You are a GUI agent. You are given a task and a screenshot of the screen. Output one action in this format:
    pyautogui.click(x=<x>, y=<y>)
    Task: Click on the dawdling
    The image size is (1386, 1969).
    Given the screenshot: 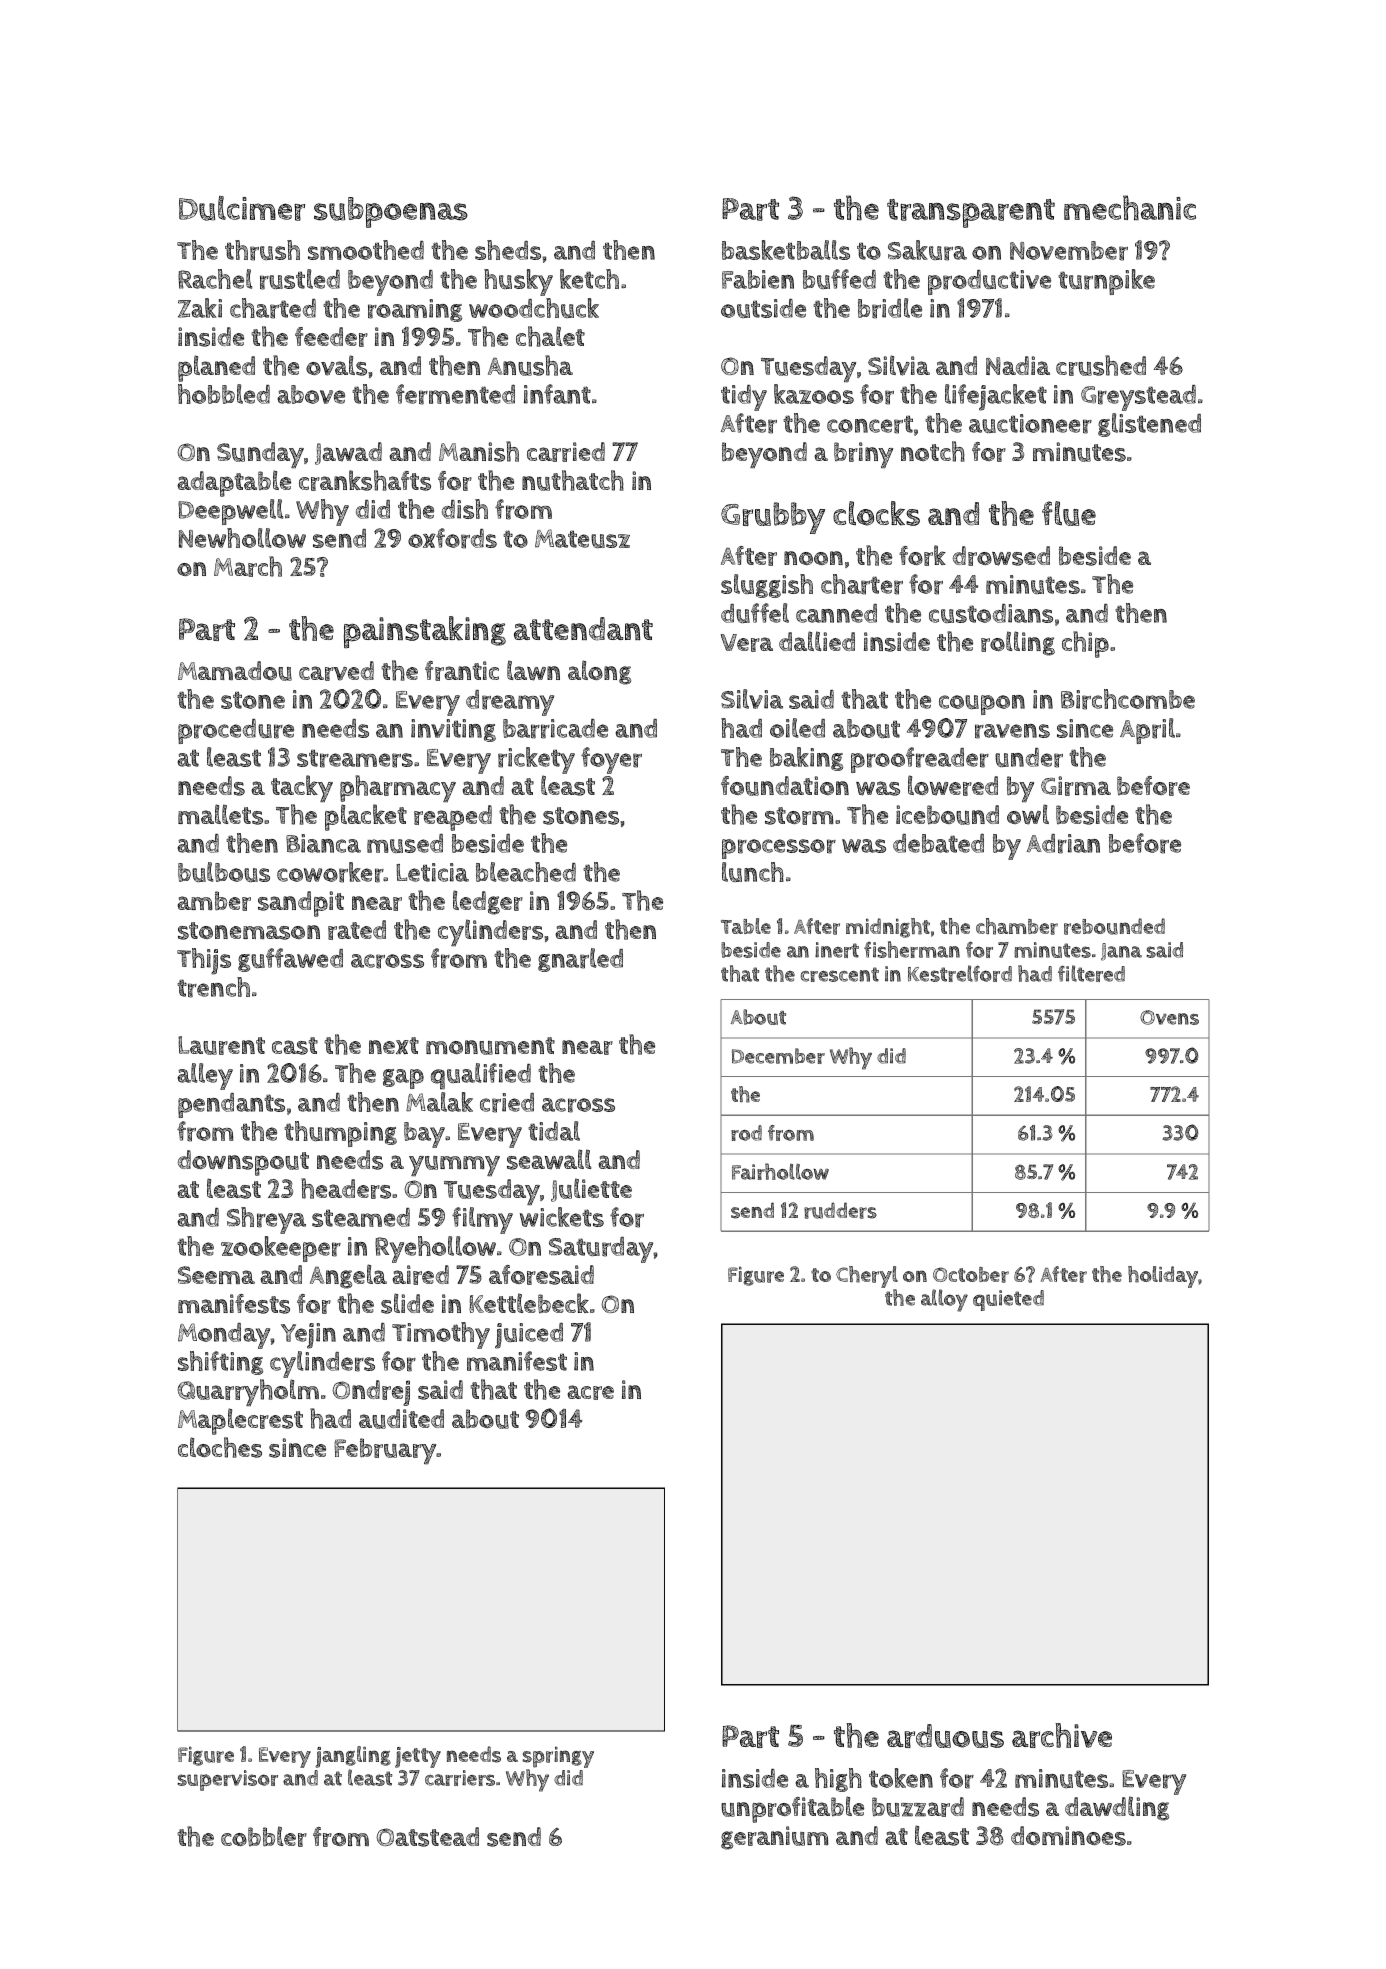 What is the action you would take?
    pyautogui.click(x=1117, y=1808)
